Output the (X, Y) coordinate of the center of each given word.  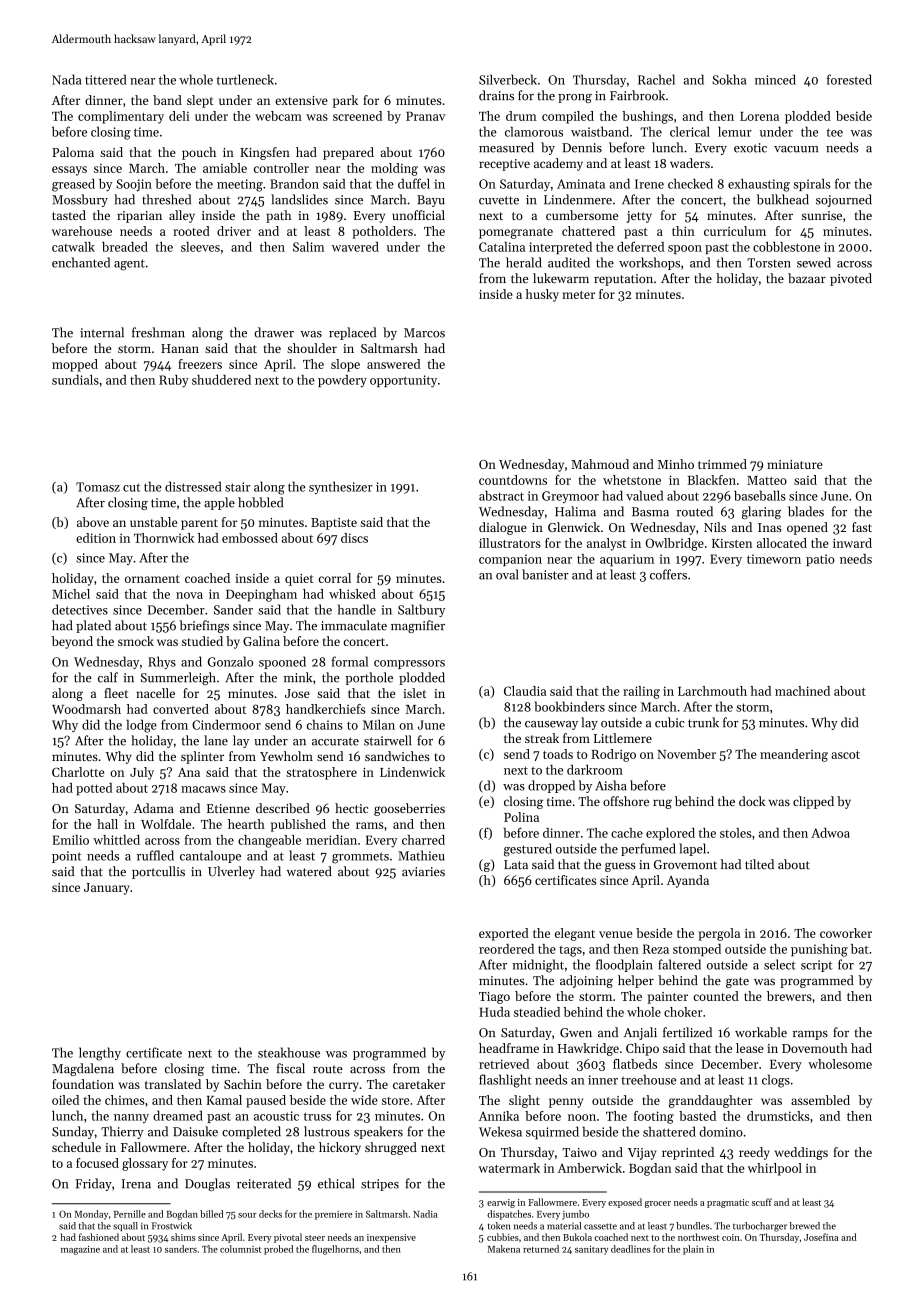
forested (849, 79)
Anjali (640, 1033)
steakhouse (289, 1052)
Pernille (130, 1214)
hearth (246, 824)
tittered (106, 79)
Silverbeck (508, 79)
